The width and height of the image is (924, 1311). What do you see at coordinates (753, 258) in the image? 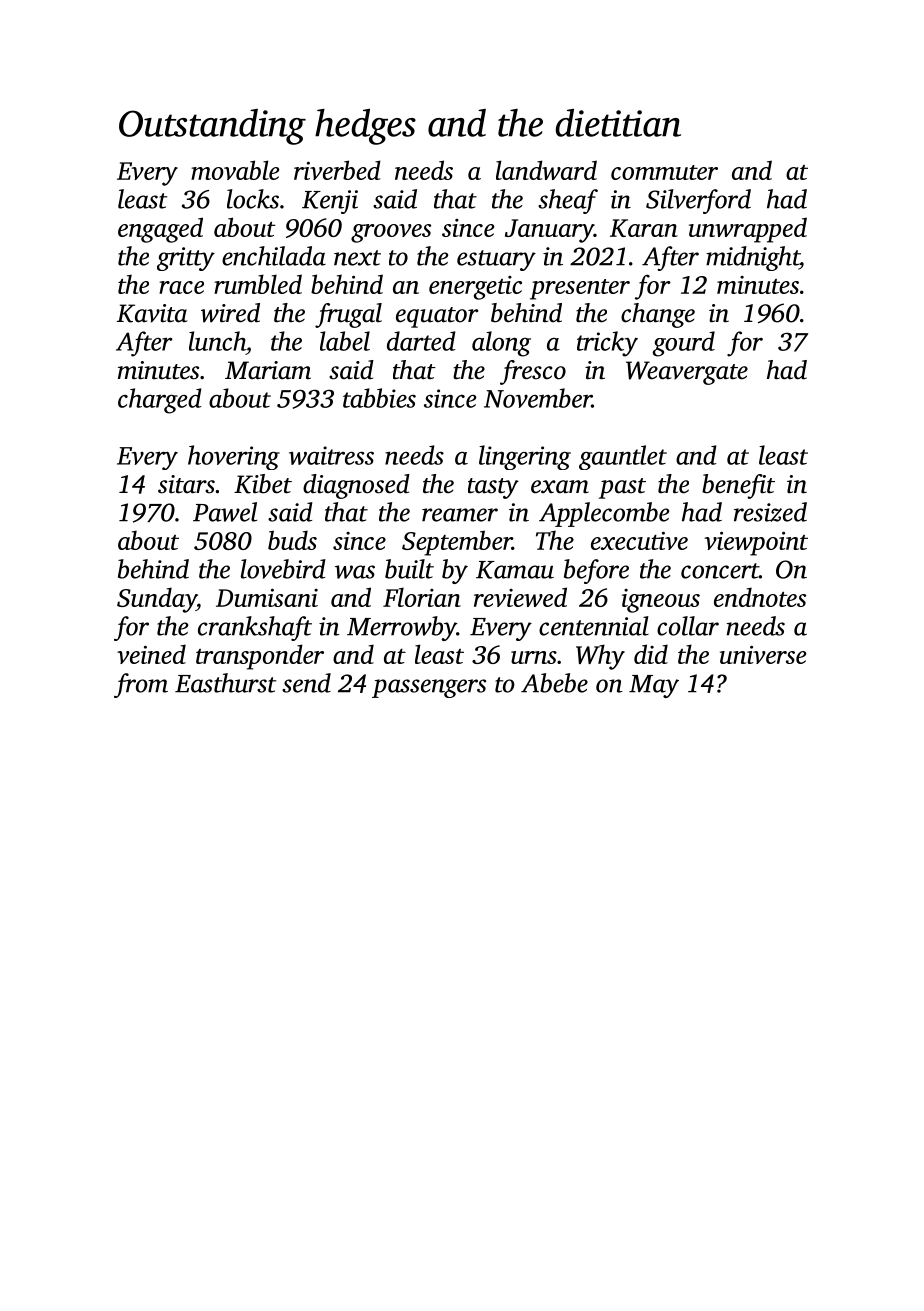
I see `midnight` at bounding box center [753, 258].
